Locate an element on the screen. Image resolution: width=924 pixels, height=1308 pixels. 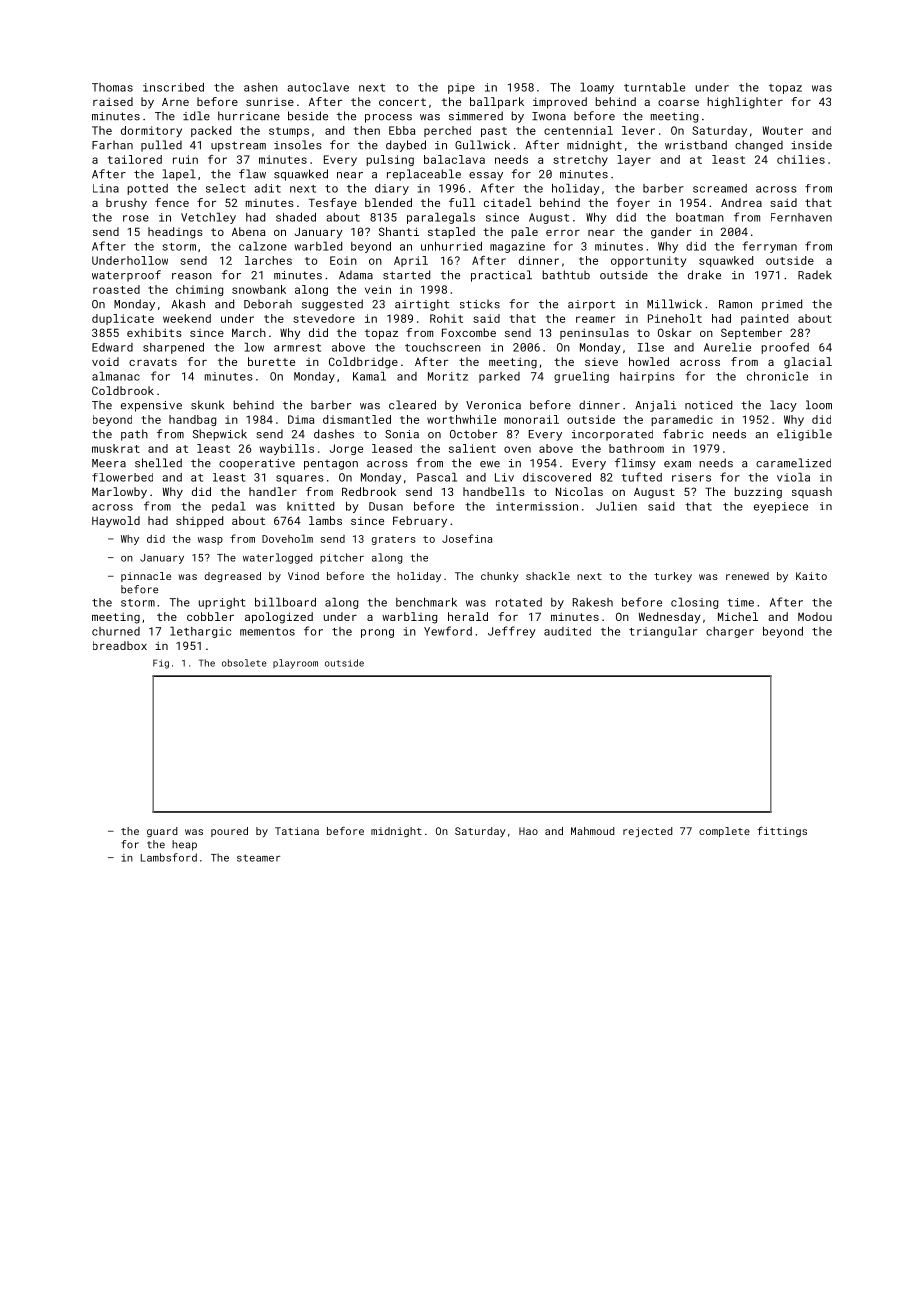
Marlowby is located at coordinates (119, 493).
